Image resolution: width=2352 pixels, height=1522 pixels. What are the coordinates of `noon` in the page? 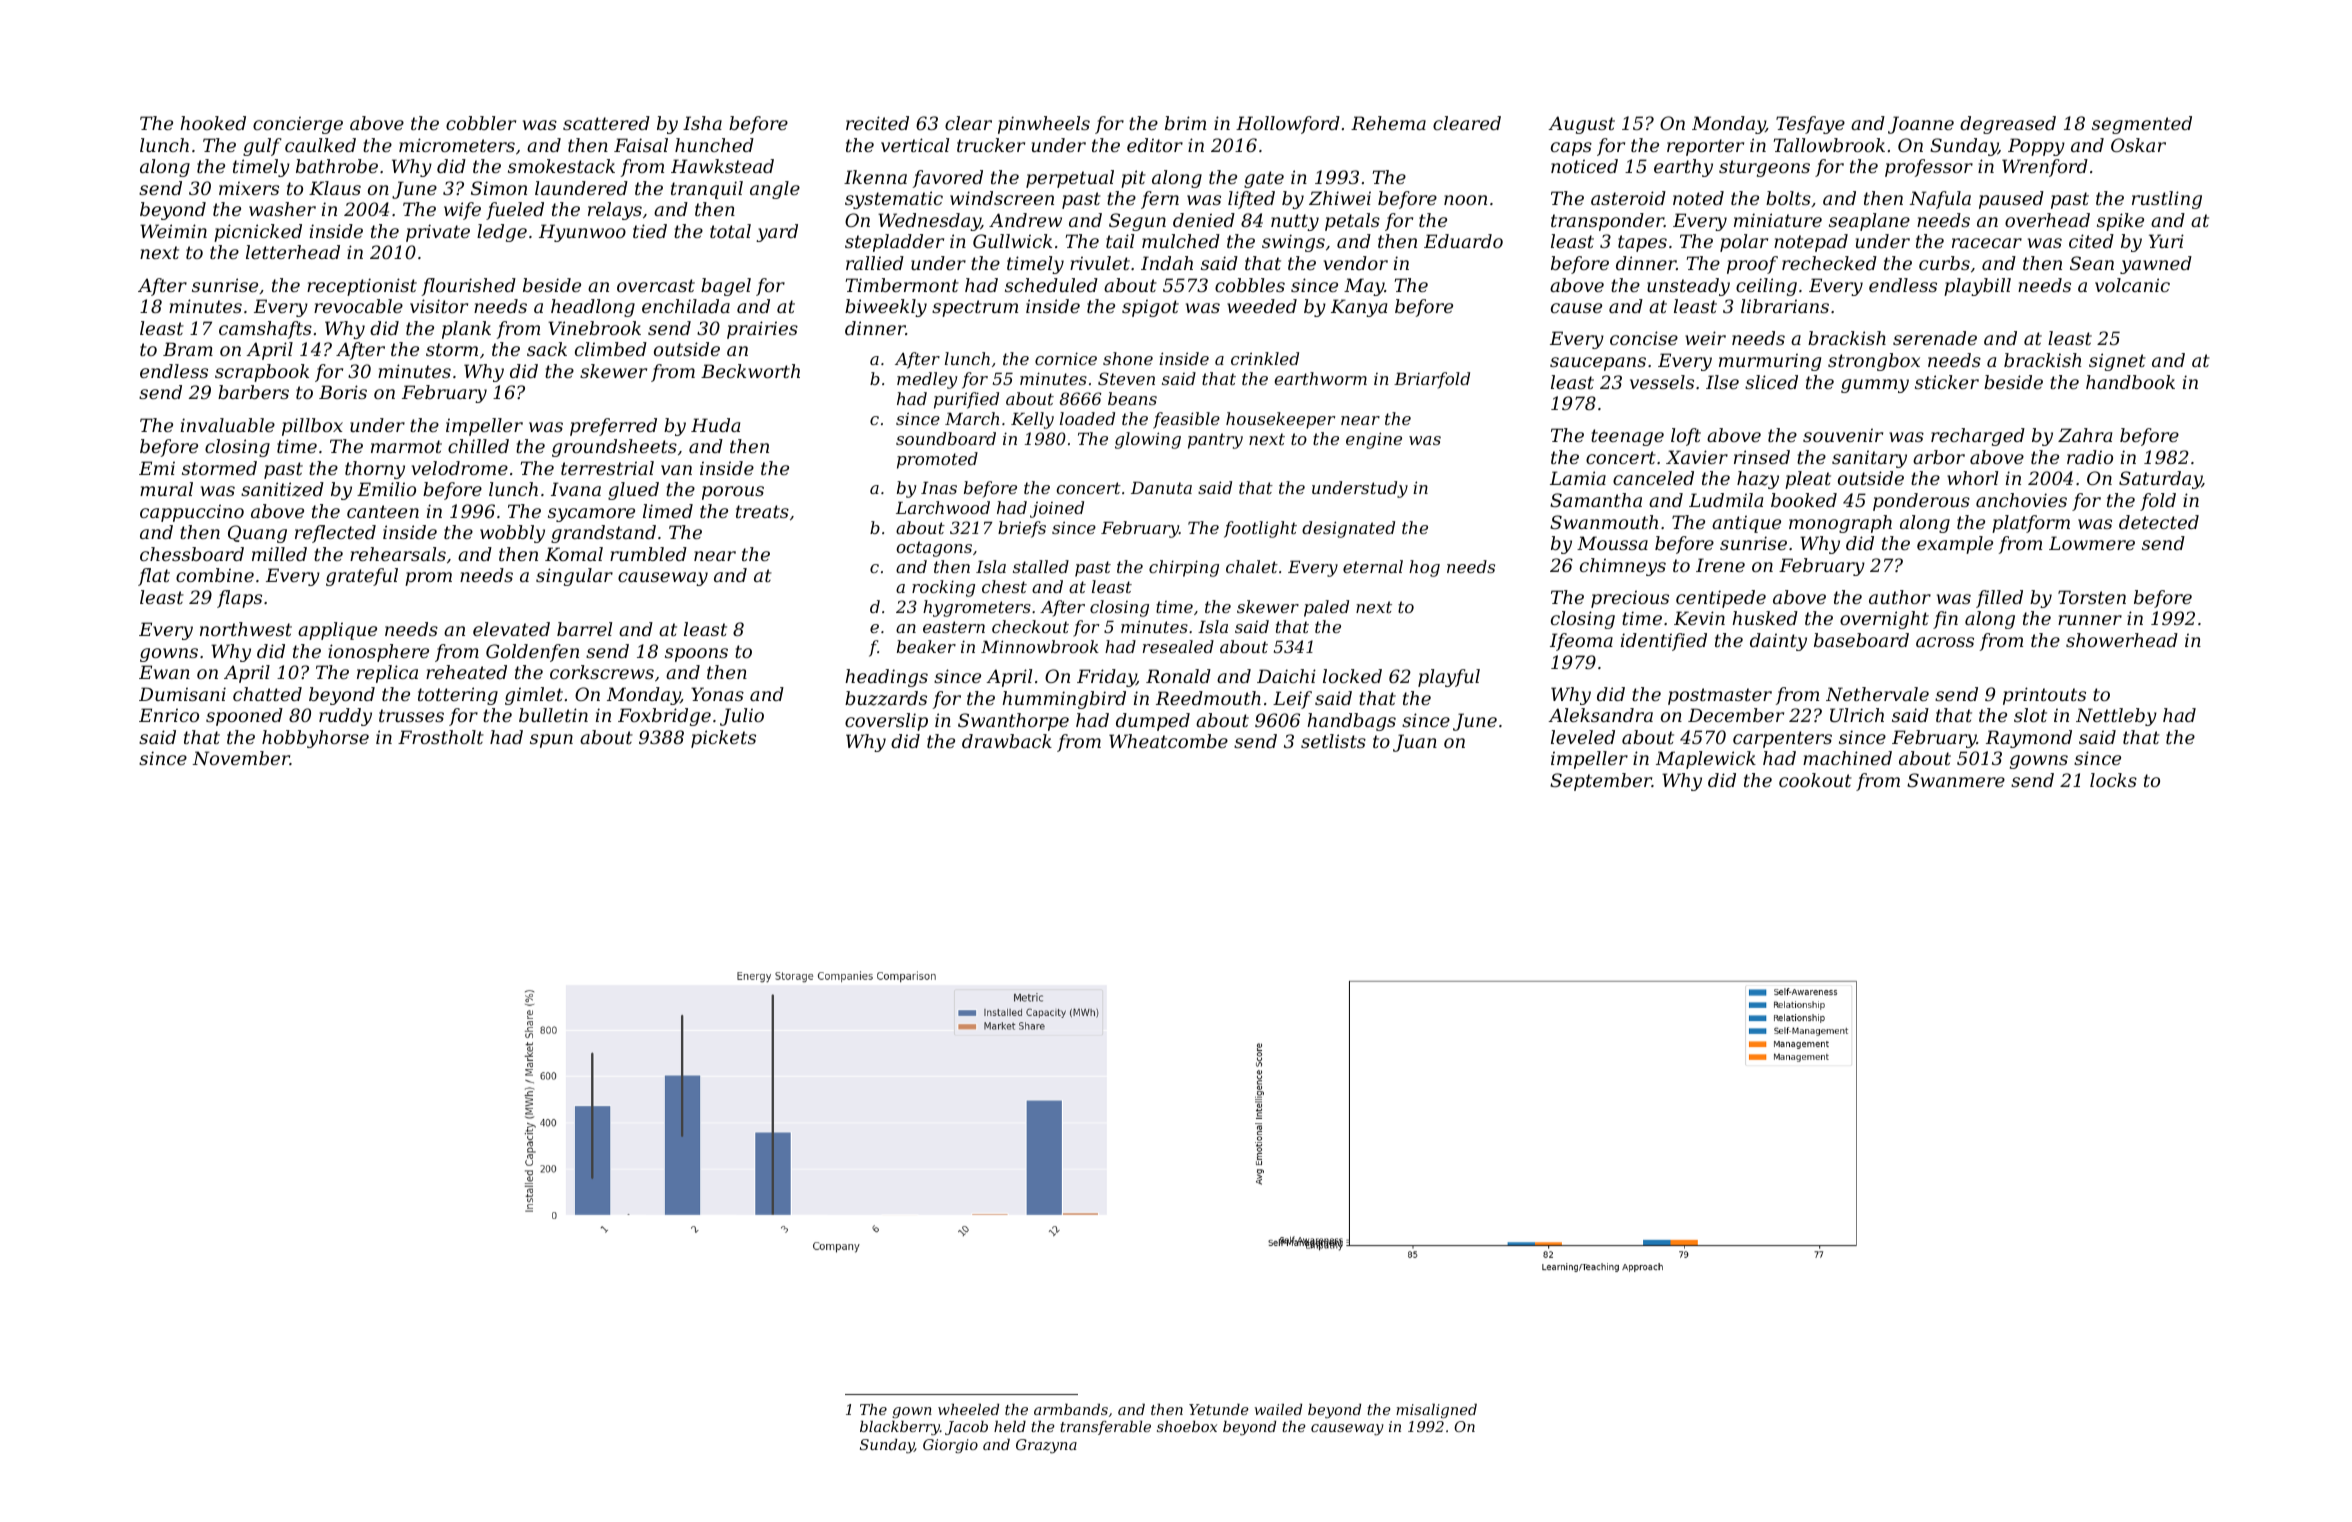 It's located at (1465, 200).
